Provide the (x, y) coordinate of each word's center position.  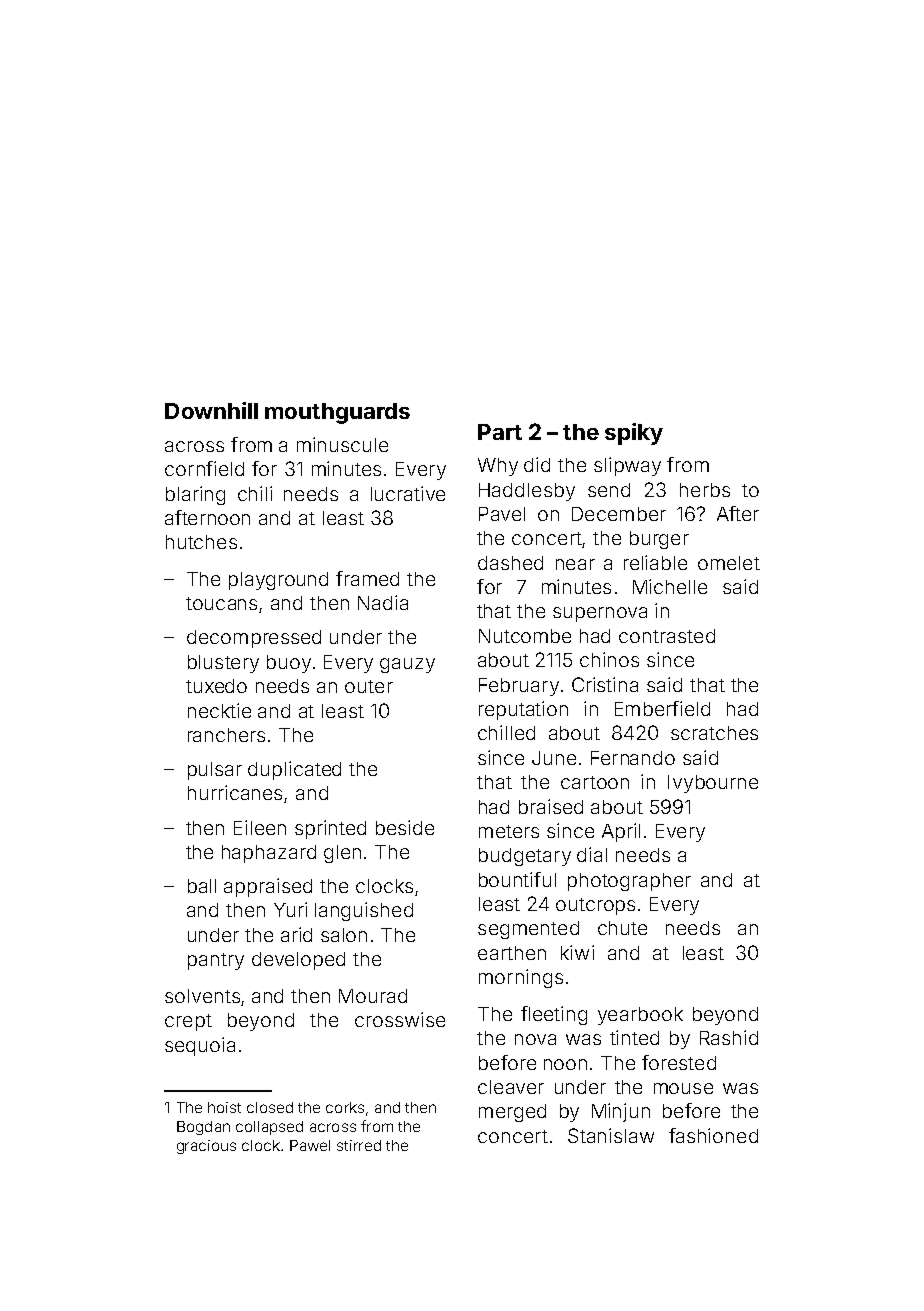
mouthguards (337, 413)
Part (500, 432)
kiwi (577, 952)
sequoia (200, 1046)
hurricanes (235, 792)
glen (342, 854)
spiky (634, 434)
